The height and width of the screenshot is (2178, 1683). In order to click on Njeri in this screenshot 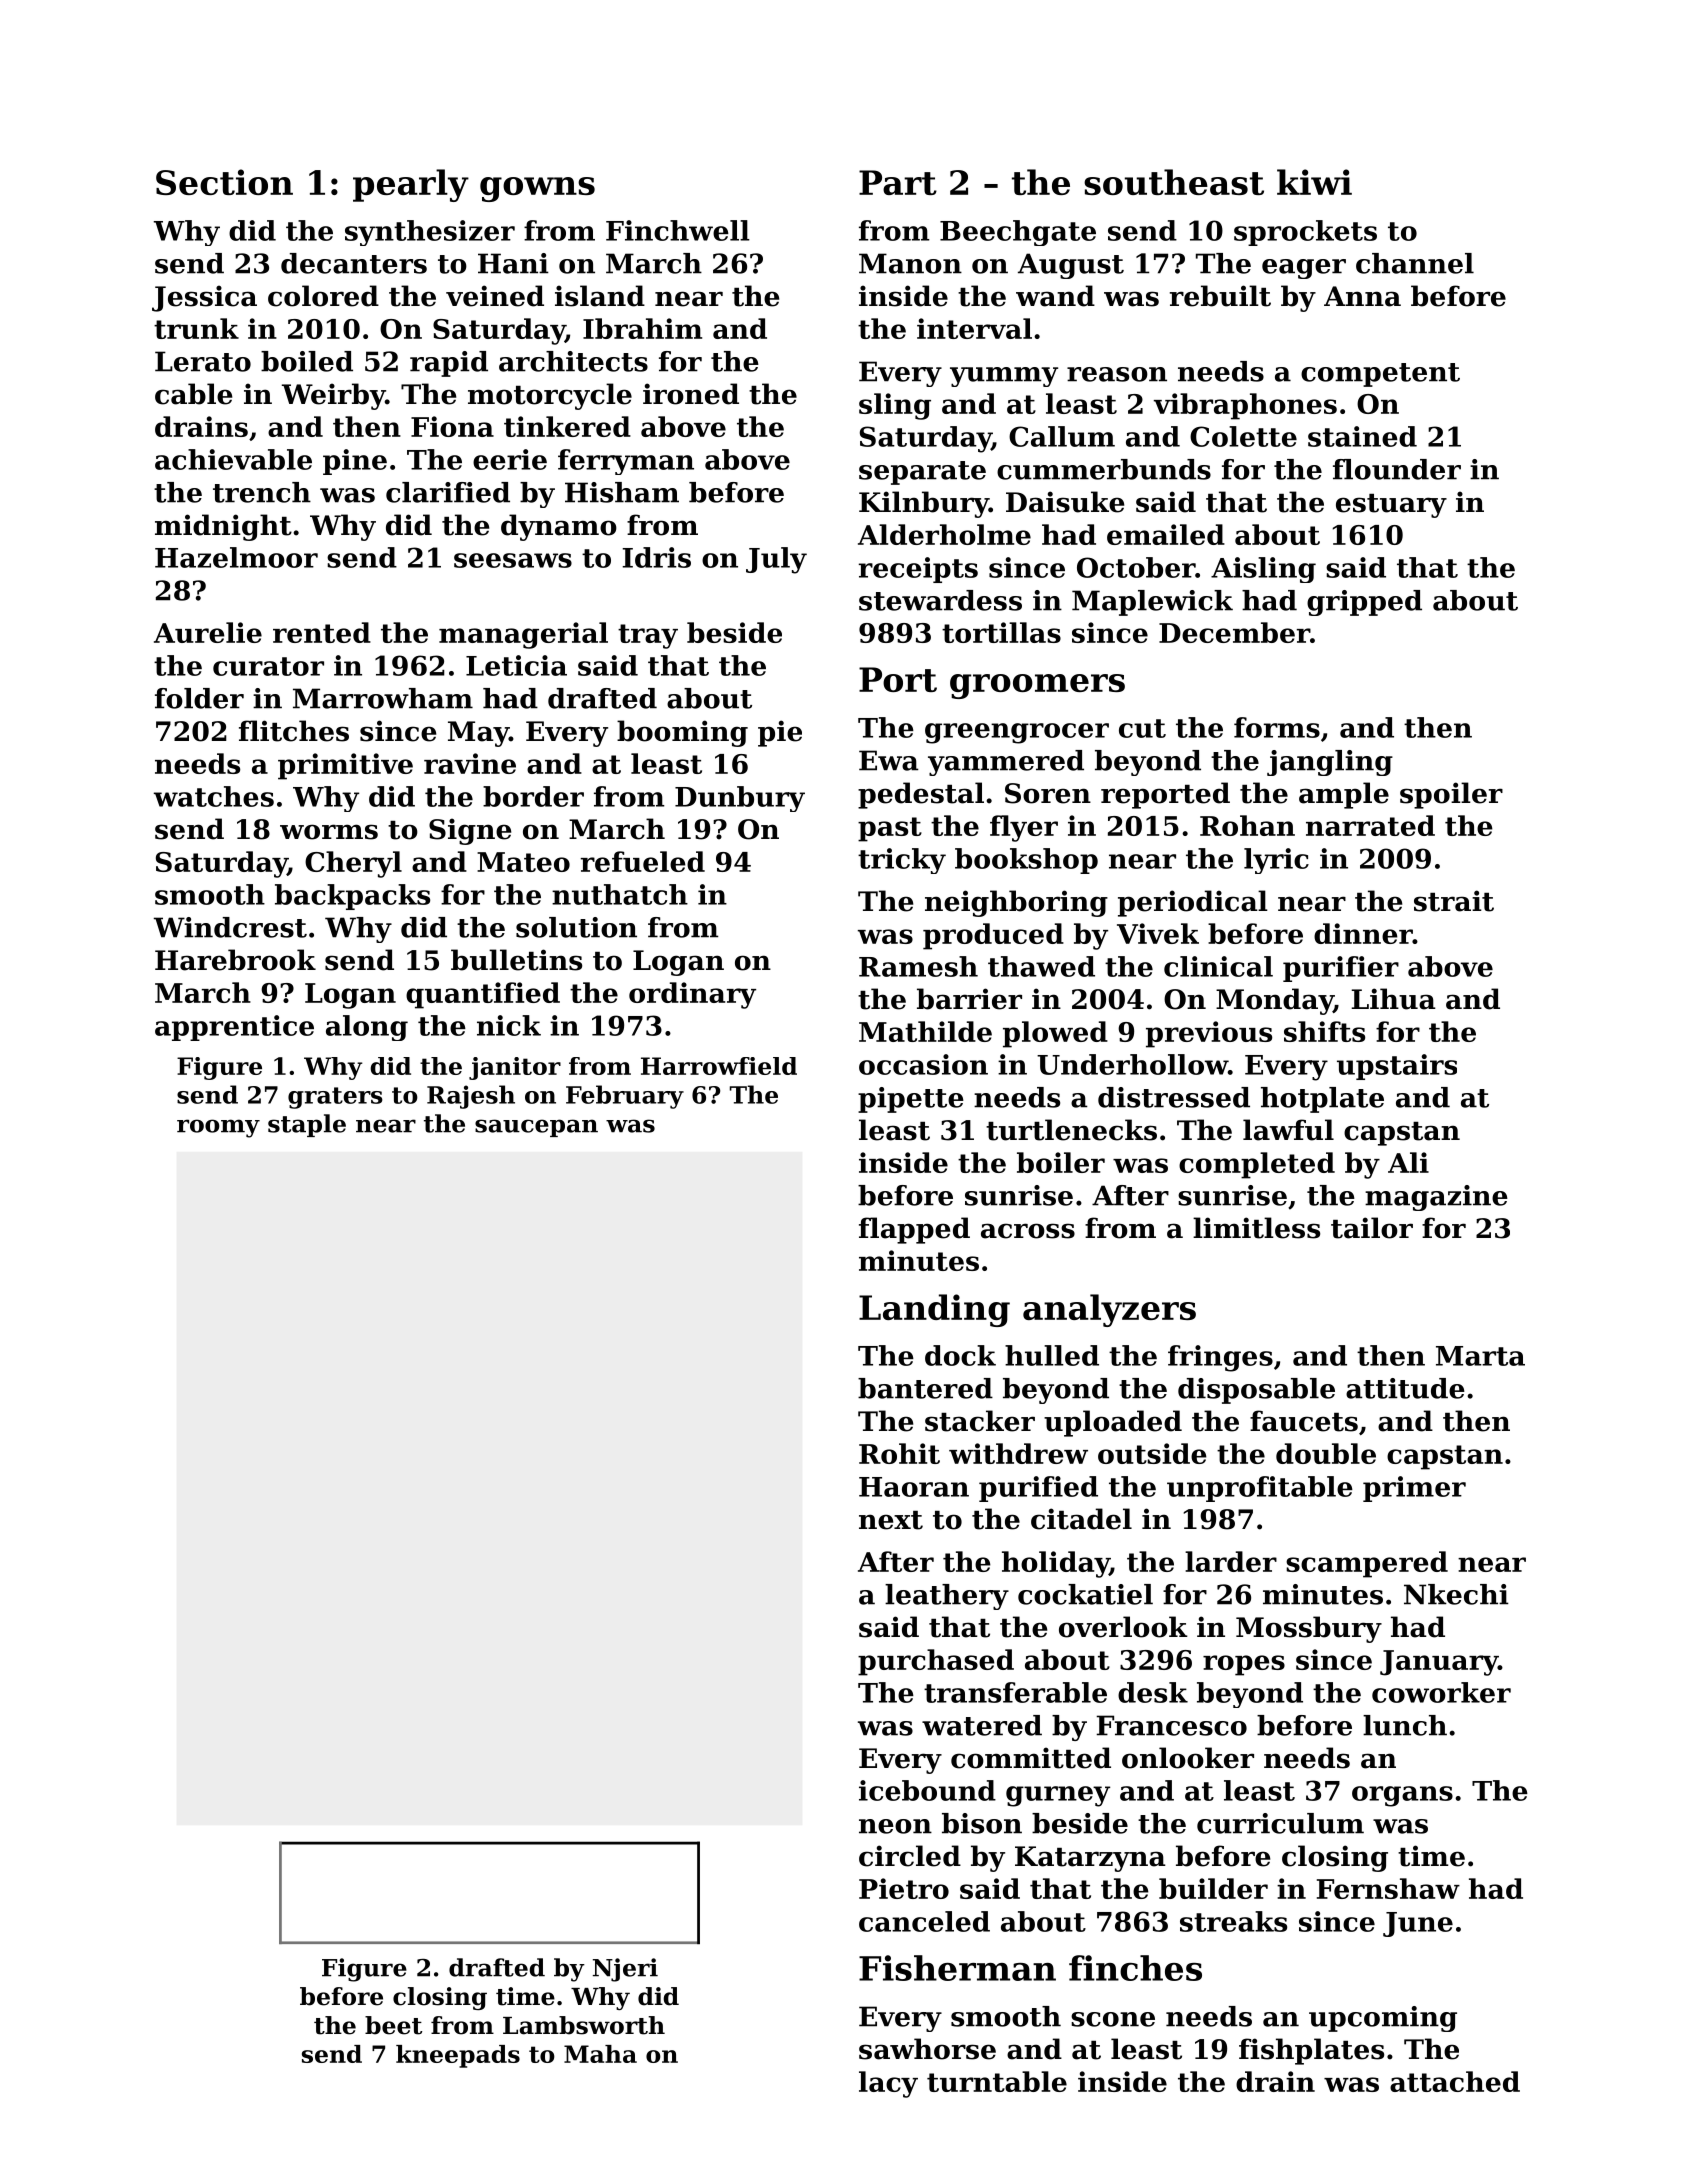, I will do `click(625, 1970)`.
